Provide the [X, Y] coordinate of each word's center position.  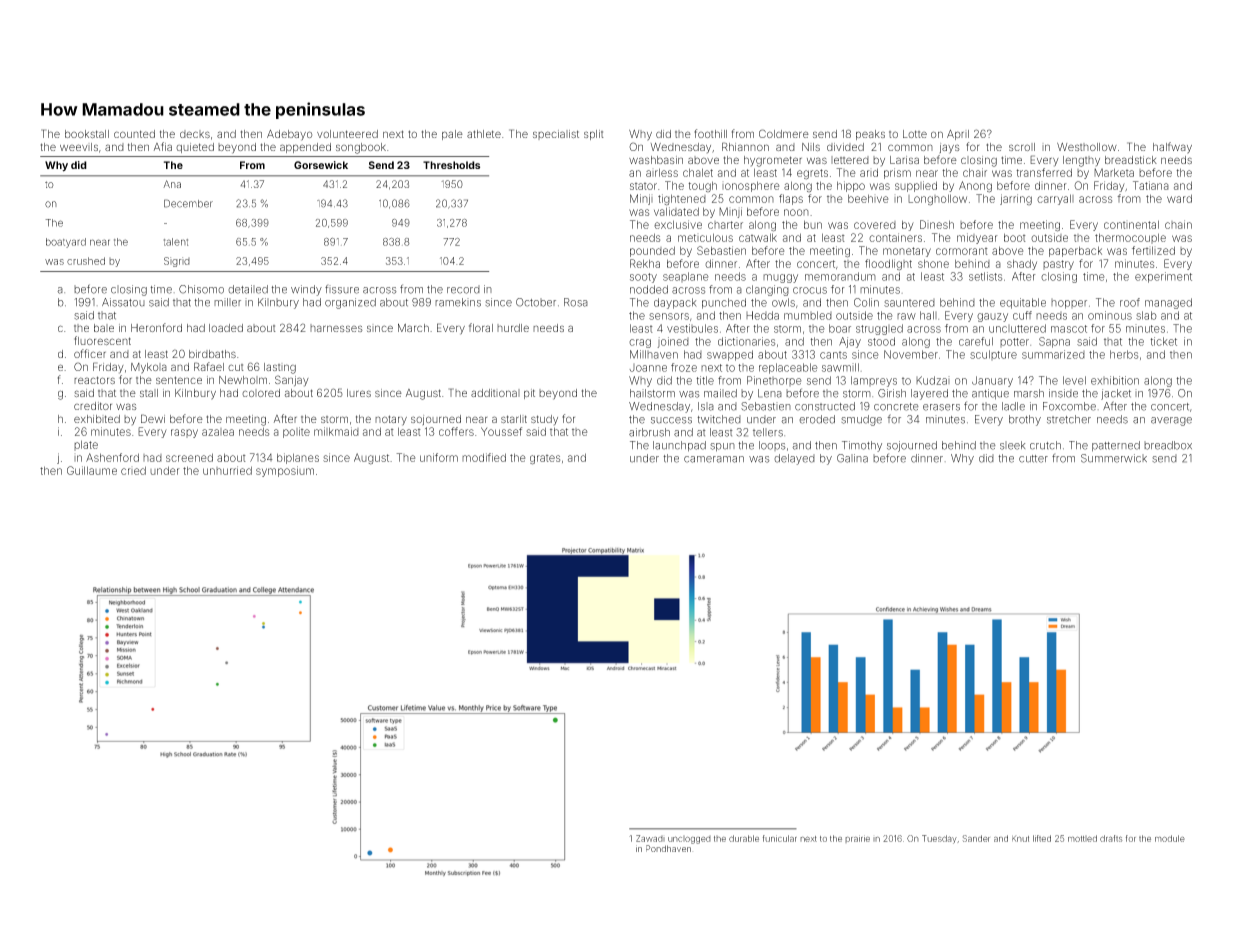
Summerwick [1114, 458]
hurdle [513, 328]
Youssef [501, 431]
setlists [985, 276]
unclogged [689, 840]
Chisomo [201, 289]
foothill [710, 133]
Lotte [915, 134]
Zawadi [650, 838]
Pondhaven [668, 848]
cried [133, 470]
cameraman [714, 459]
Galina [852, 458]
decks [195, 134]
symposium [285, 471]
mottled [1082, 838]
